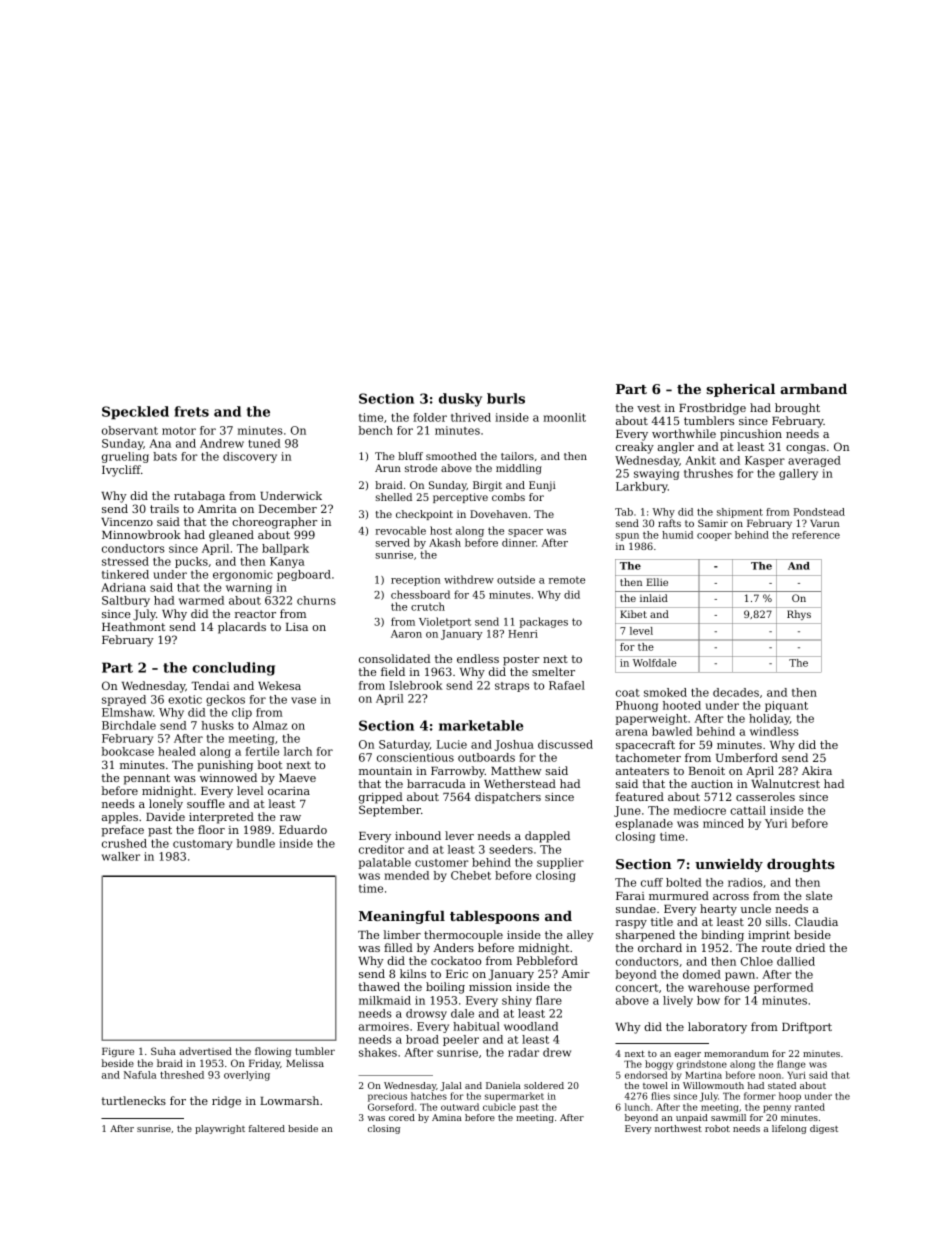  I want to click on frets, so click(191, 411).
